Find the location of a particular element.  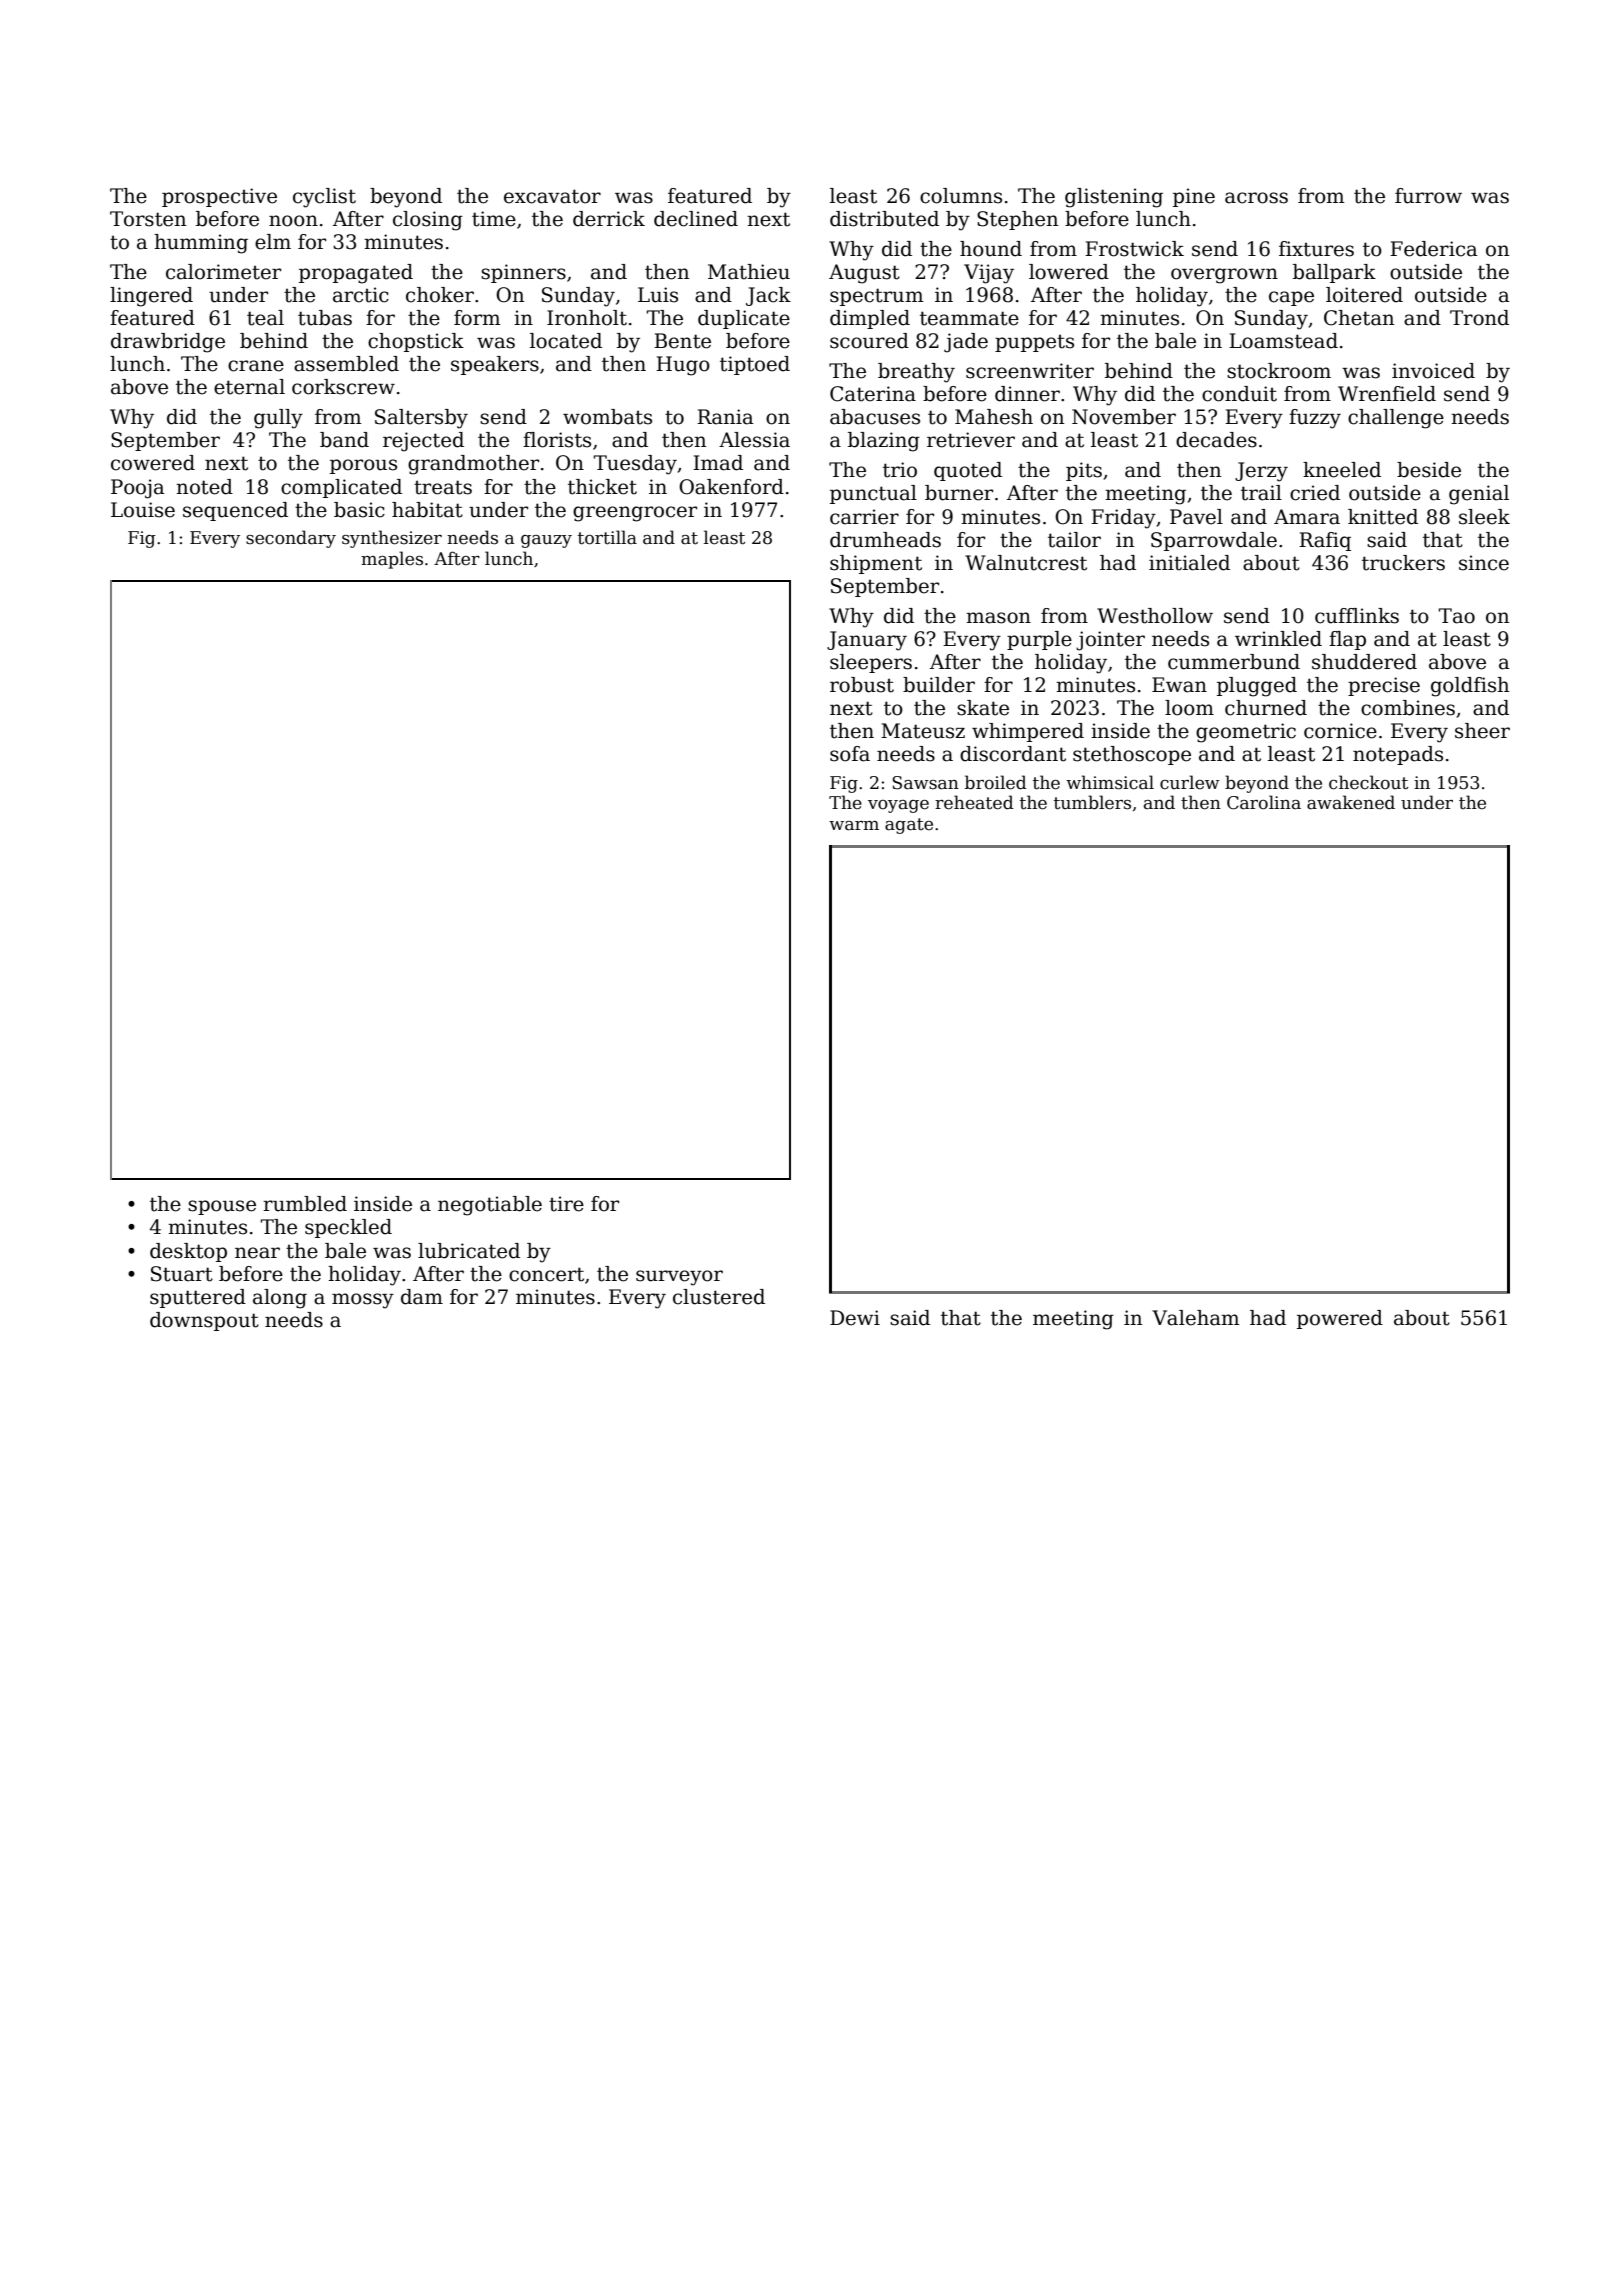

Dewi is located at coordinates (855, 1318).
